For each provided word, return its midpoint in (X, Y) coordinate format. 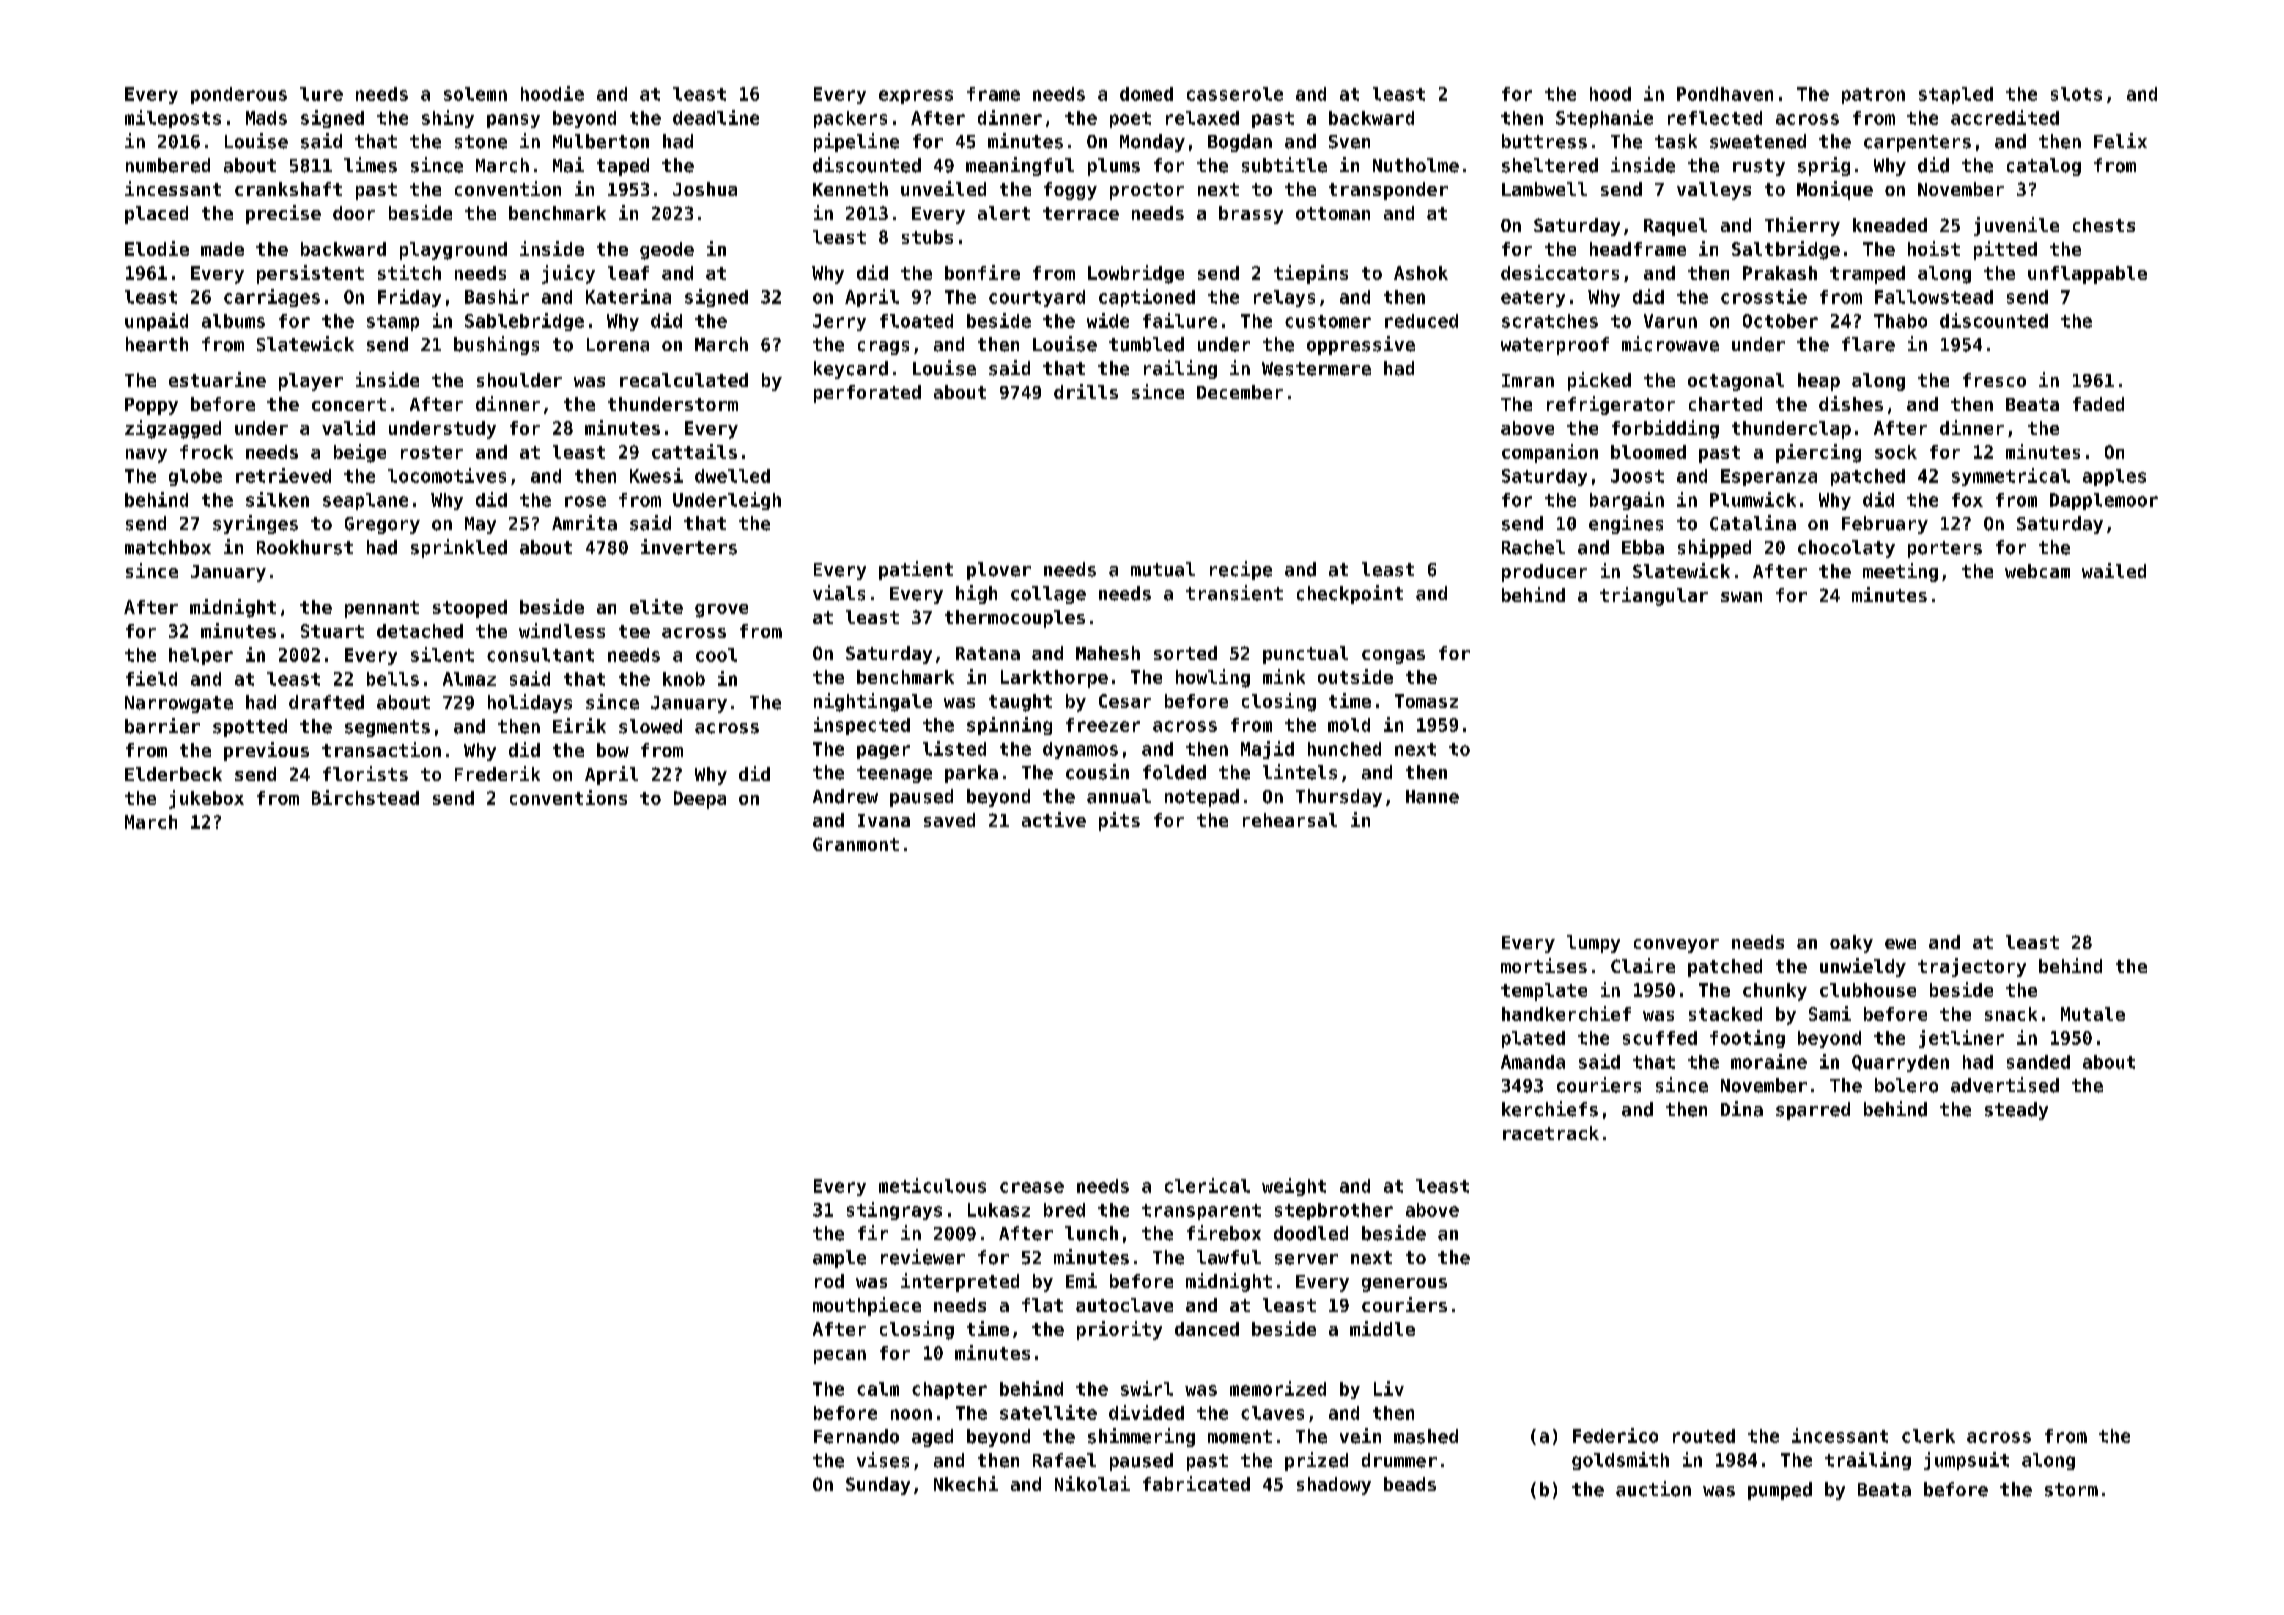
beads (1410, 1484)
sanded (2038, 1062)
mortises (1544, 965)
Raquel (1675, 227)
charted (1725, 404)
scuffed (1660, 1038)
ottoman (1333, 213)
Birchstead (365, 797)
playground (453, 251)
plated (1533, 1039)
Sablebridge (524, 322)
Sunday (878, 1486)
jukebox (206, 799)
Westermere (1316, 369)
